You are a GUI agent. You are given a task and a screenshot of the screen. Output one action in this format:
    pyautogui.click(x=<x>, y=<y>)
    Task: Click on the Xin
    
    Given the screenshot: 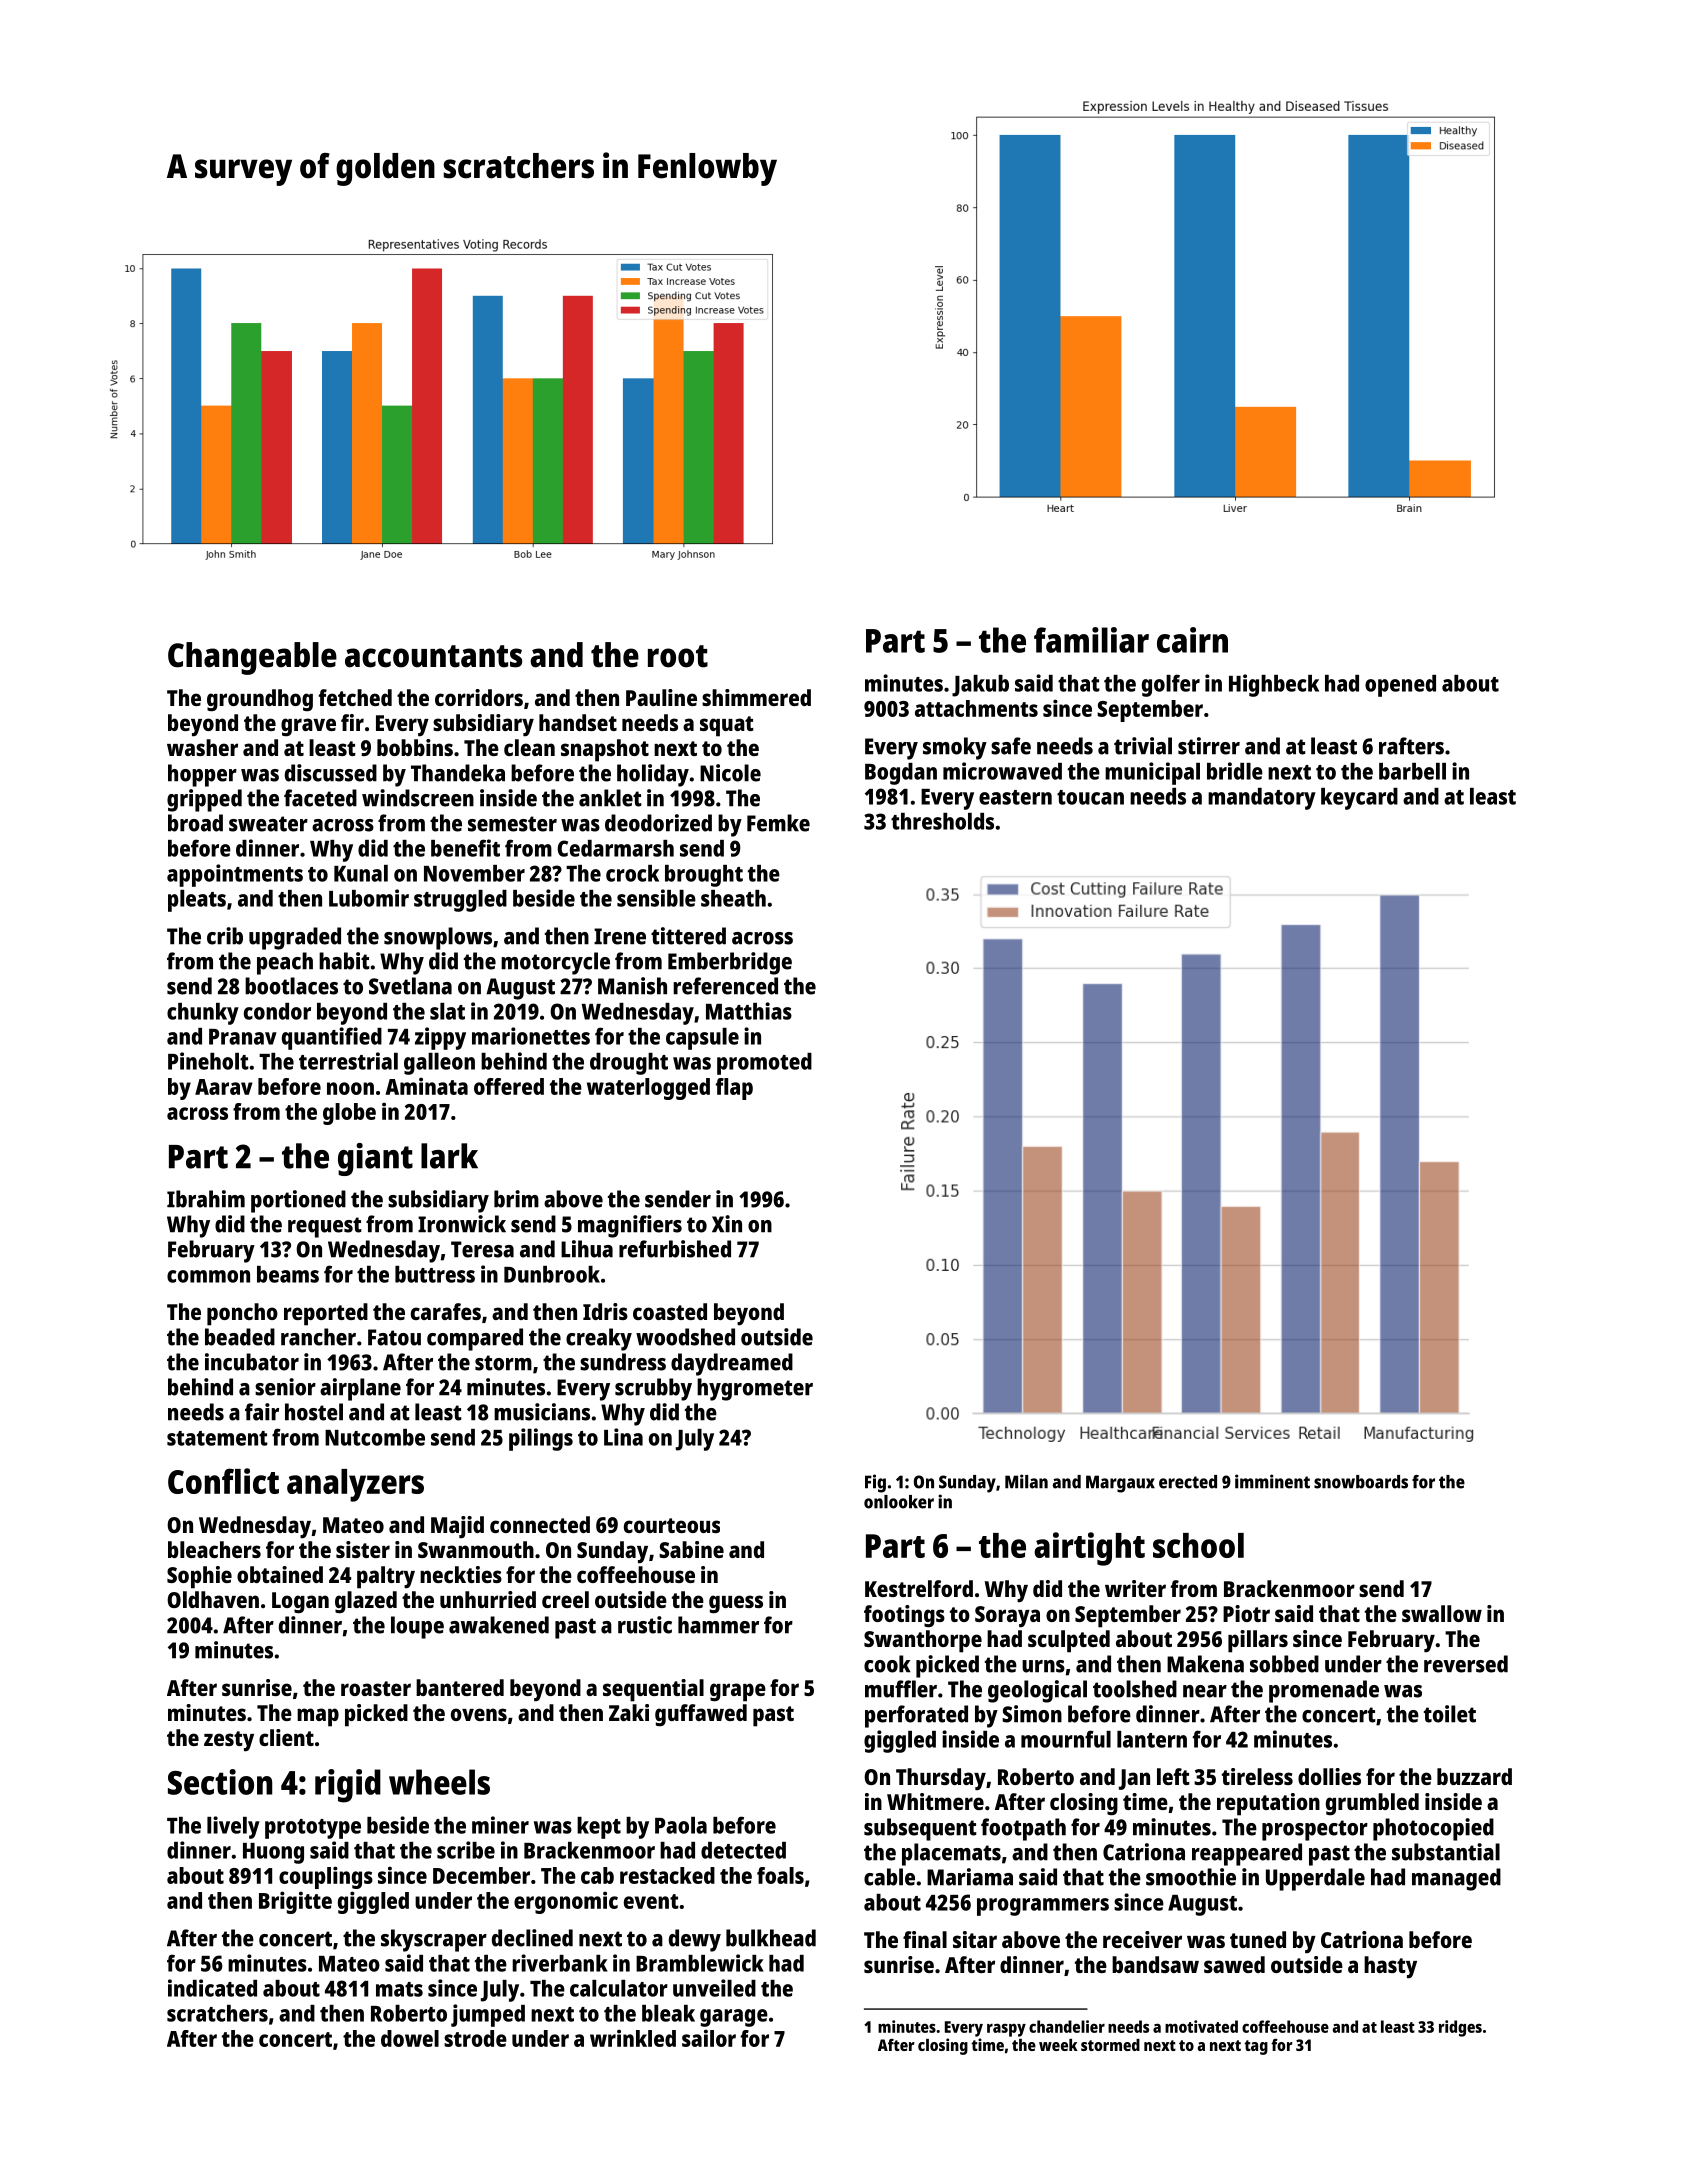 What is the action you would take?
    pyautogui.click(x=727, y=1224)
